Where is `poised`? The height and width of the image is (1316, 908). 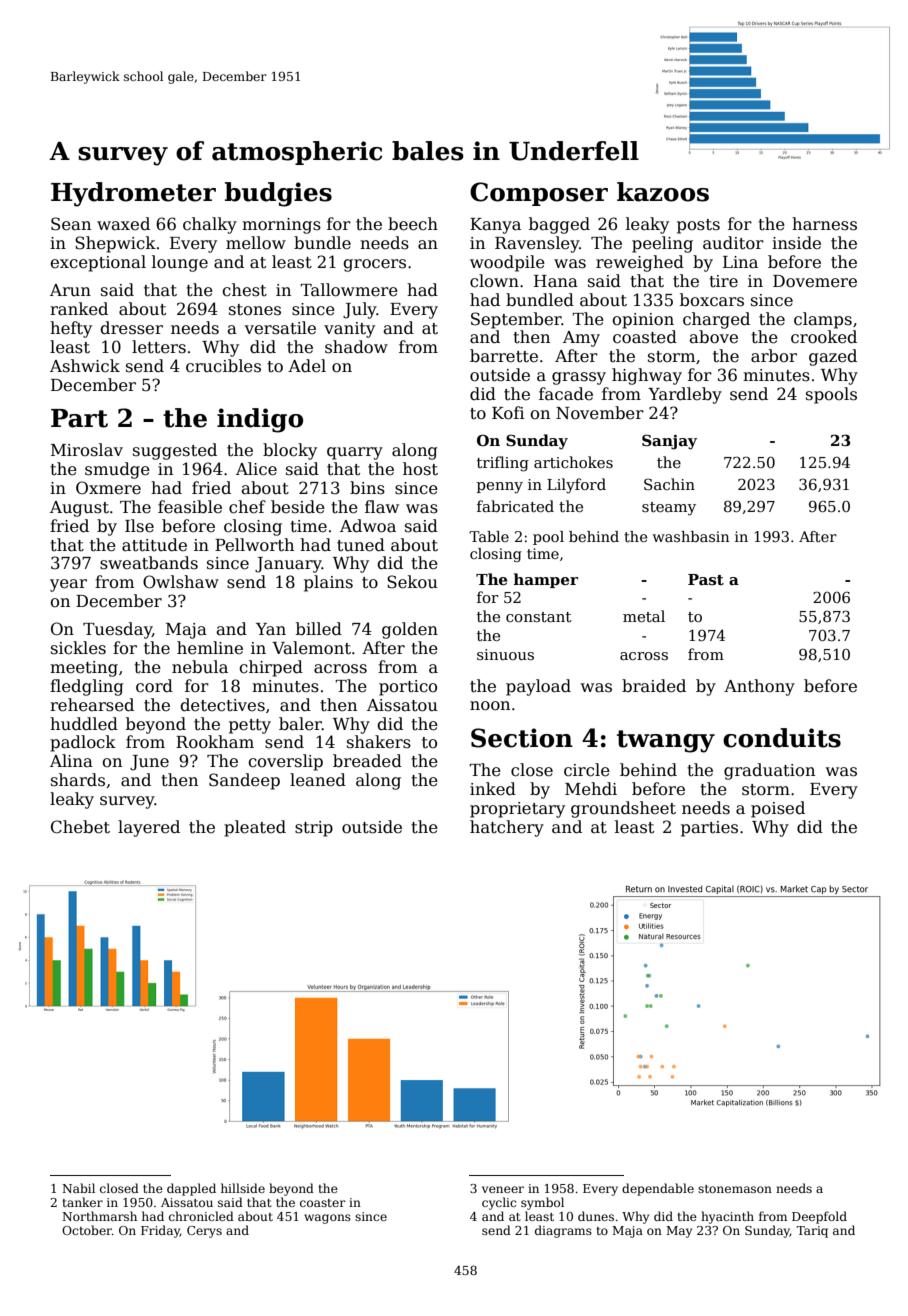 poised is located at coordinates (778, 809).
